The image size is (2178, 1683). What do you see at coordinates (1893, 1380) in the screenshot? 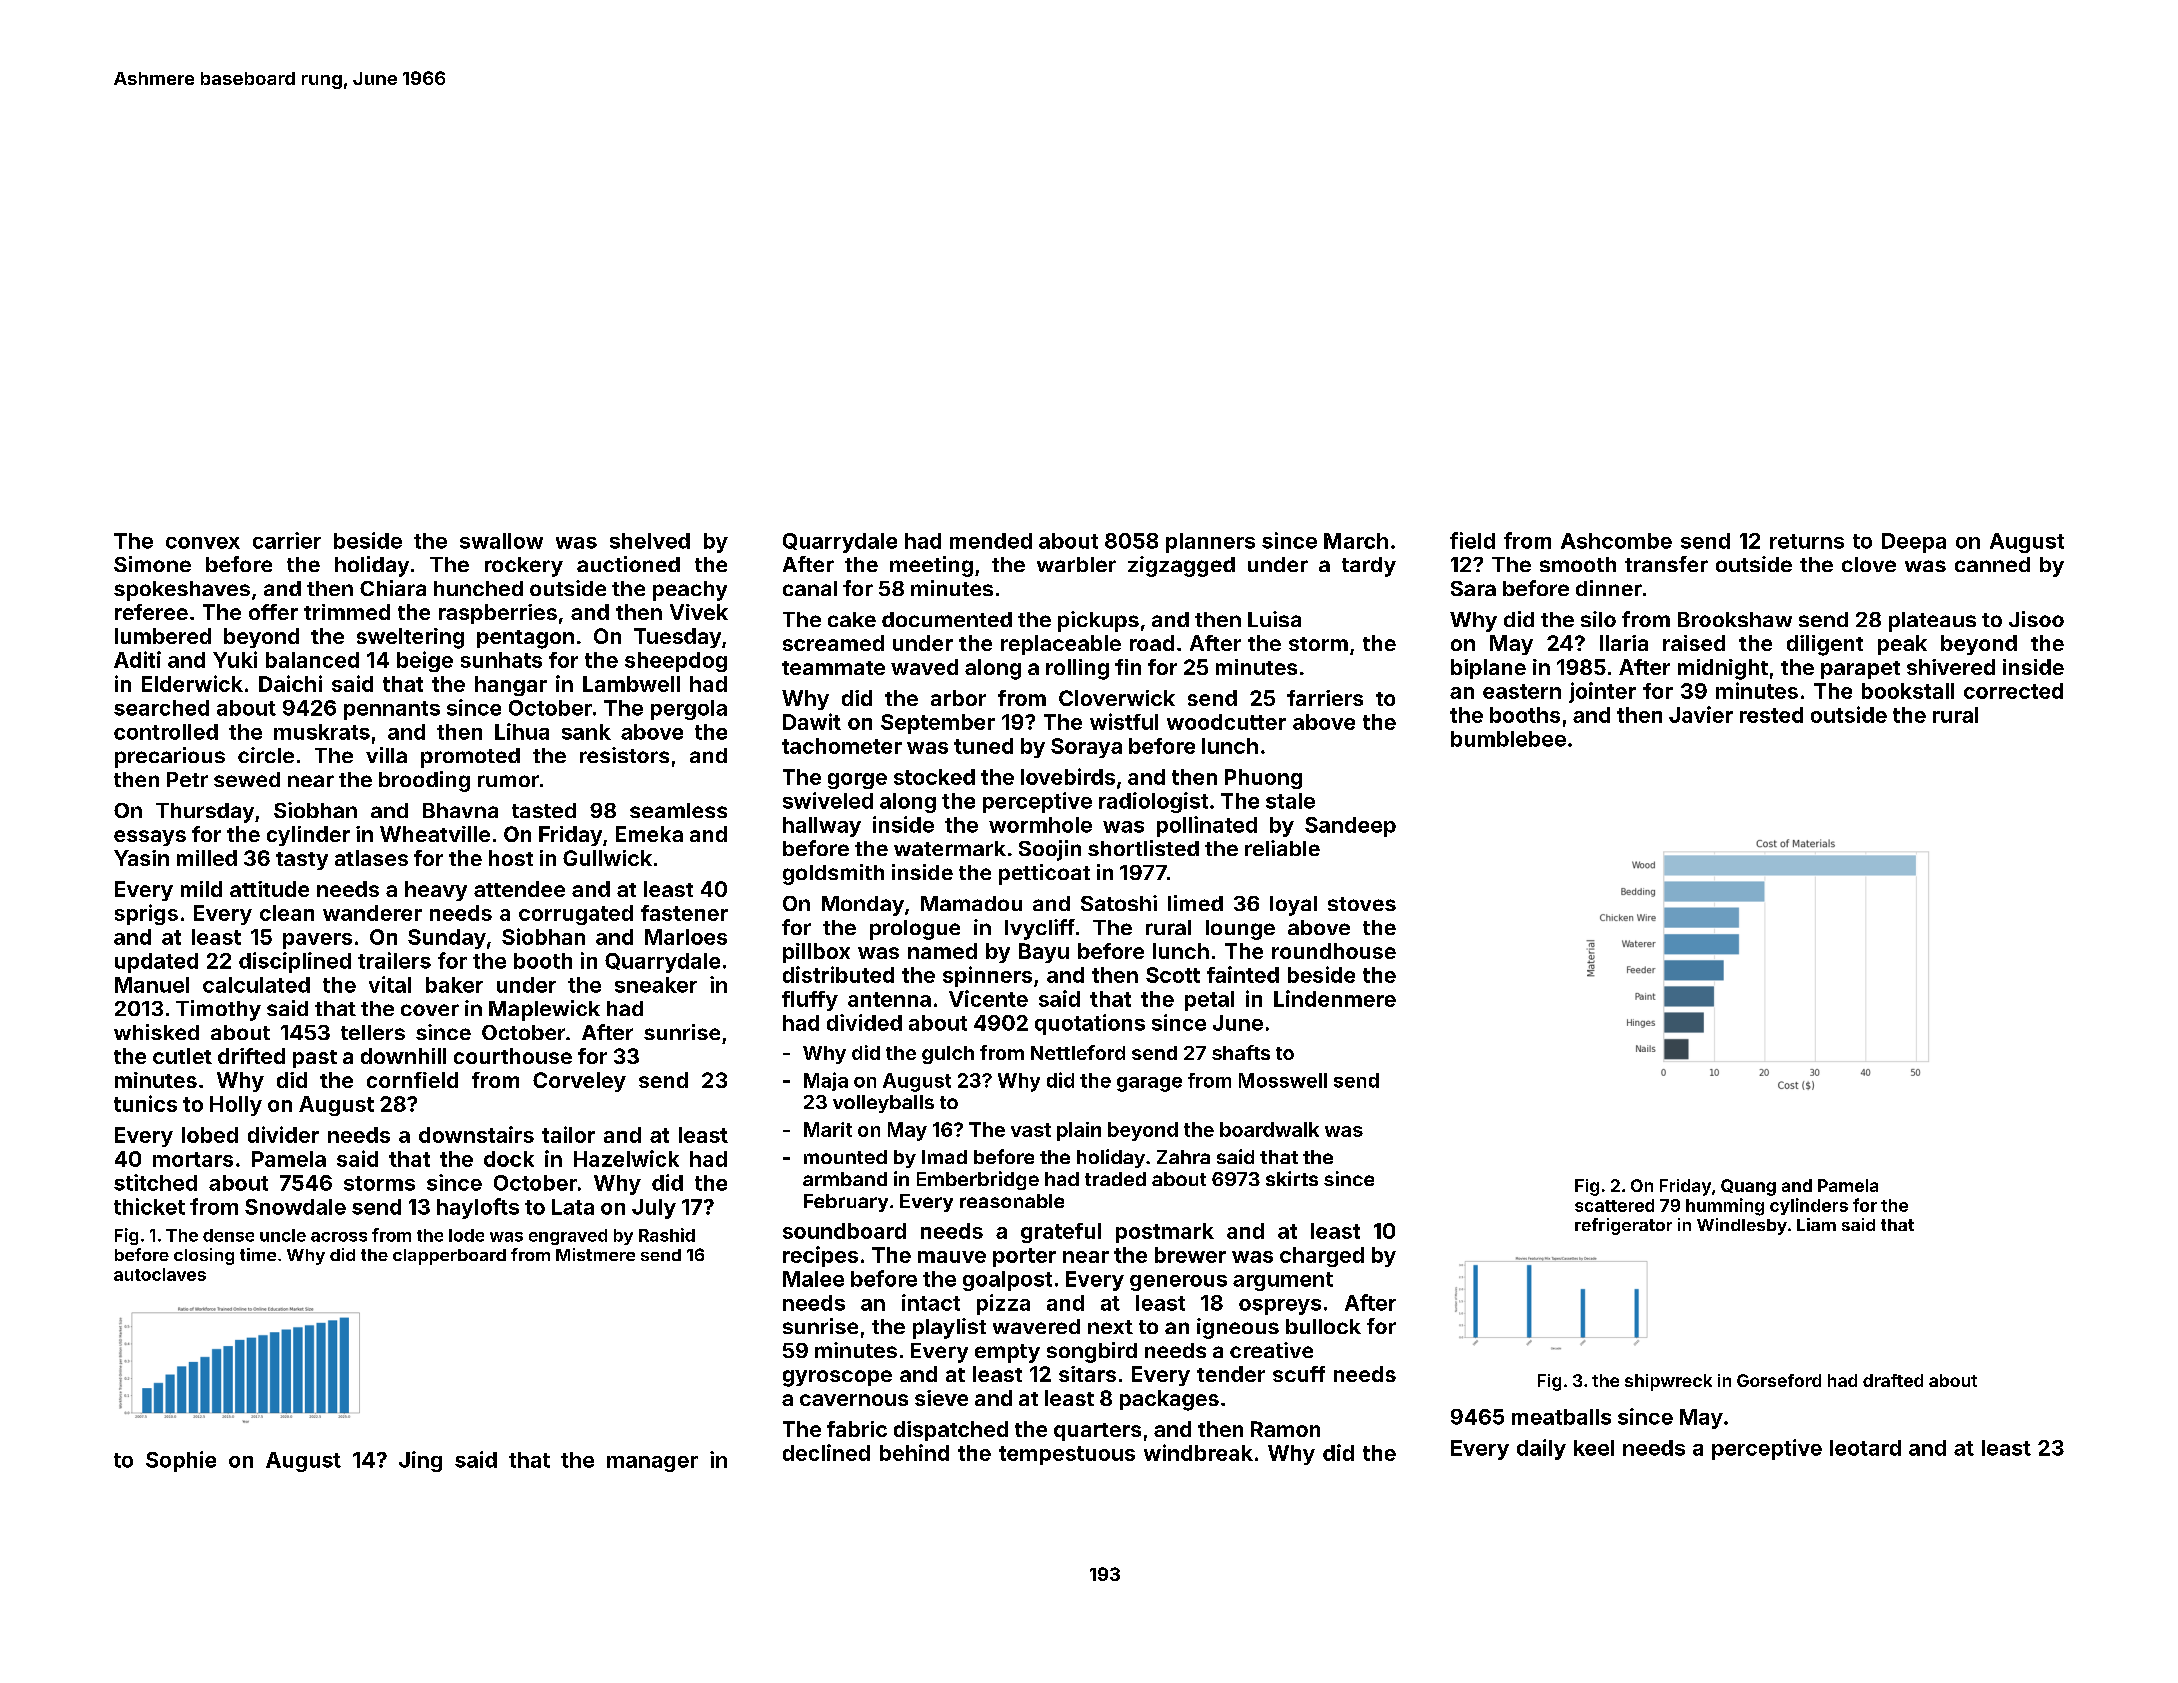
I see `drafted` at bounding box center [1893, 1380].
